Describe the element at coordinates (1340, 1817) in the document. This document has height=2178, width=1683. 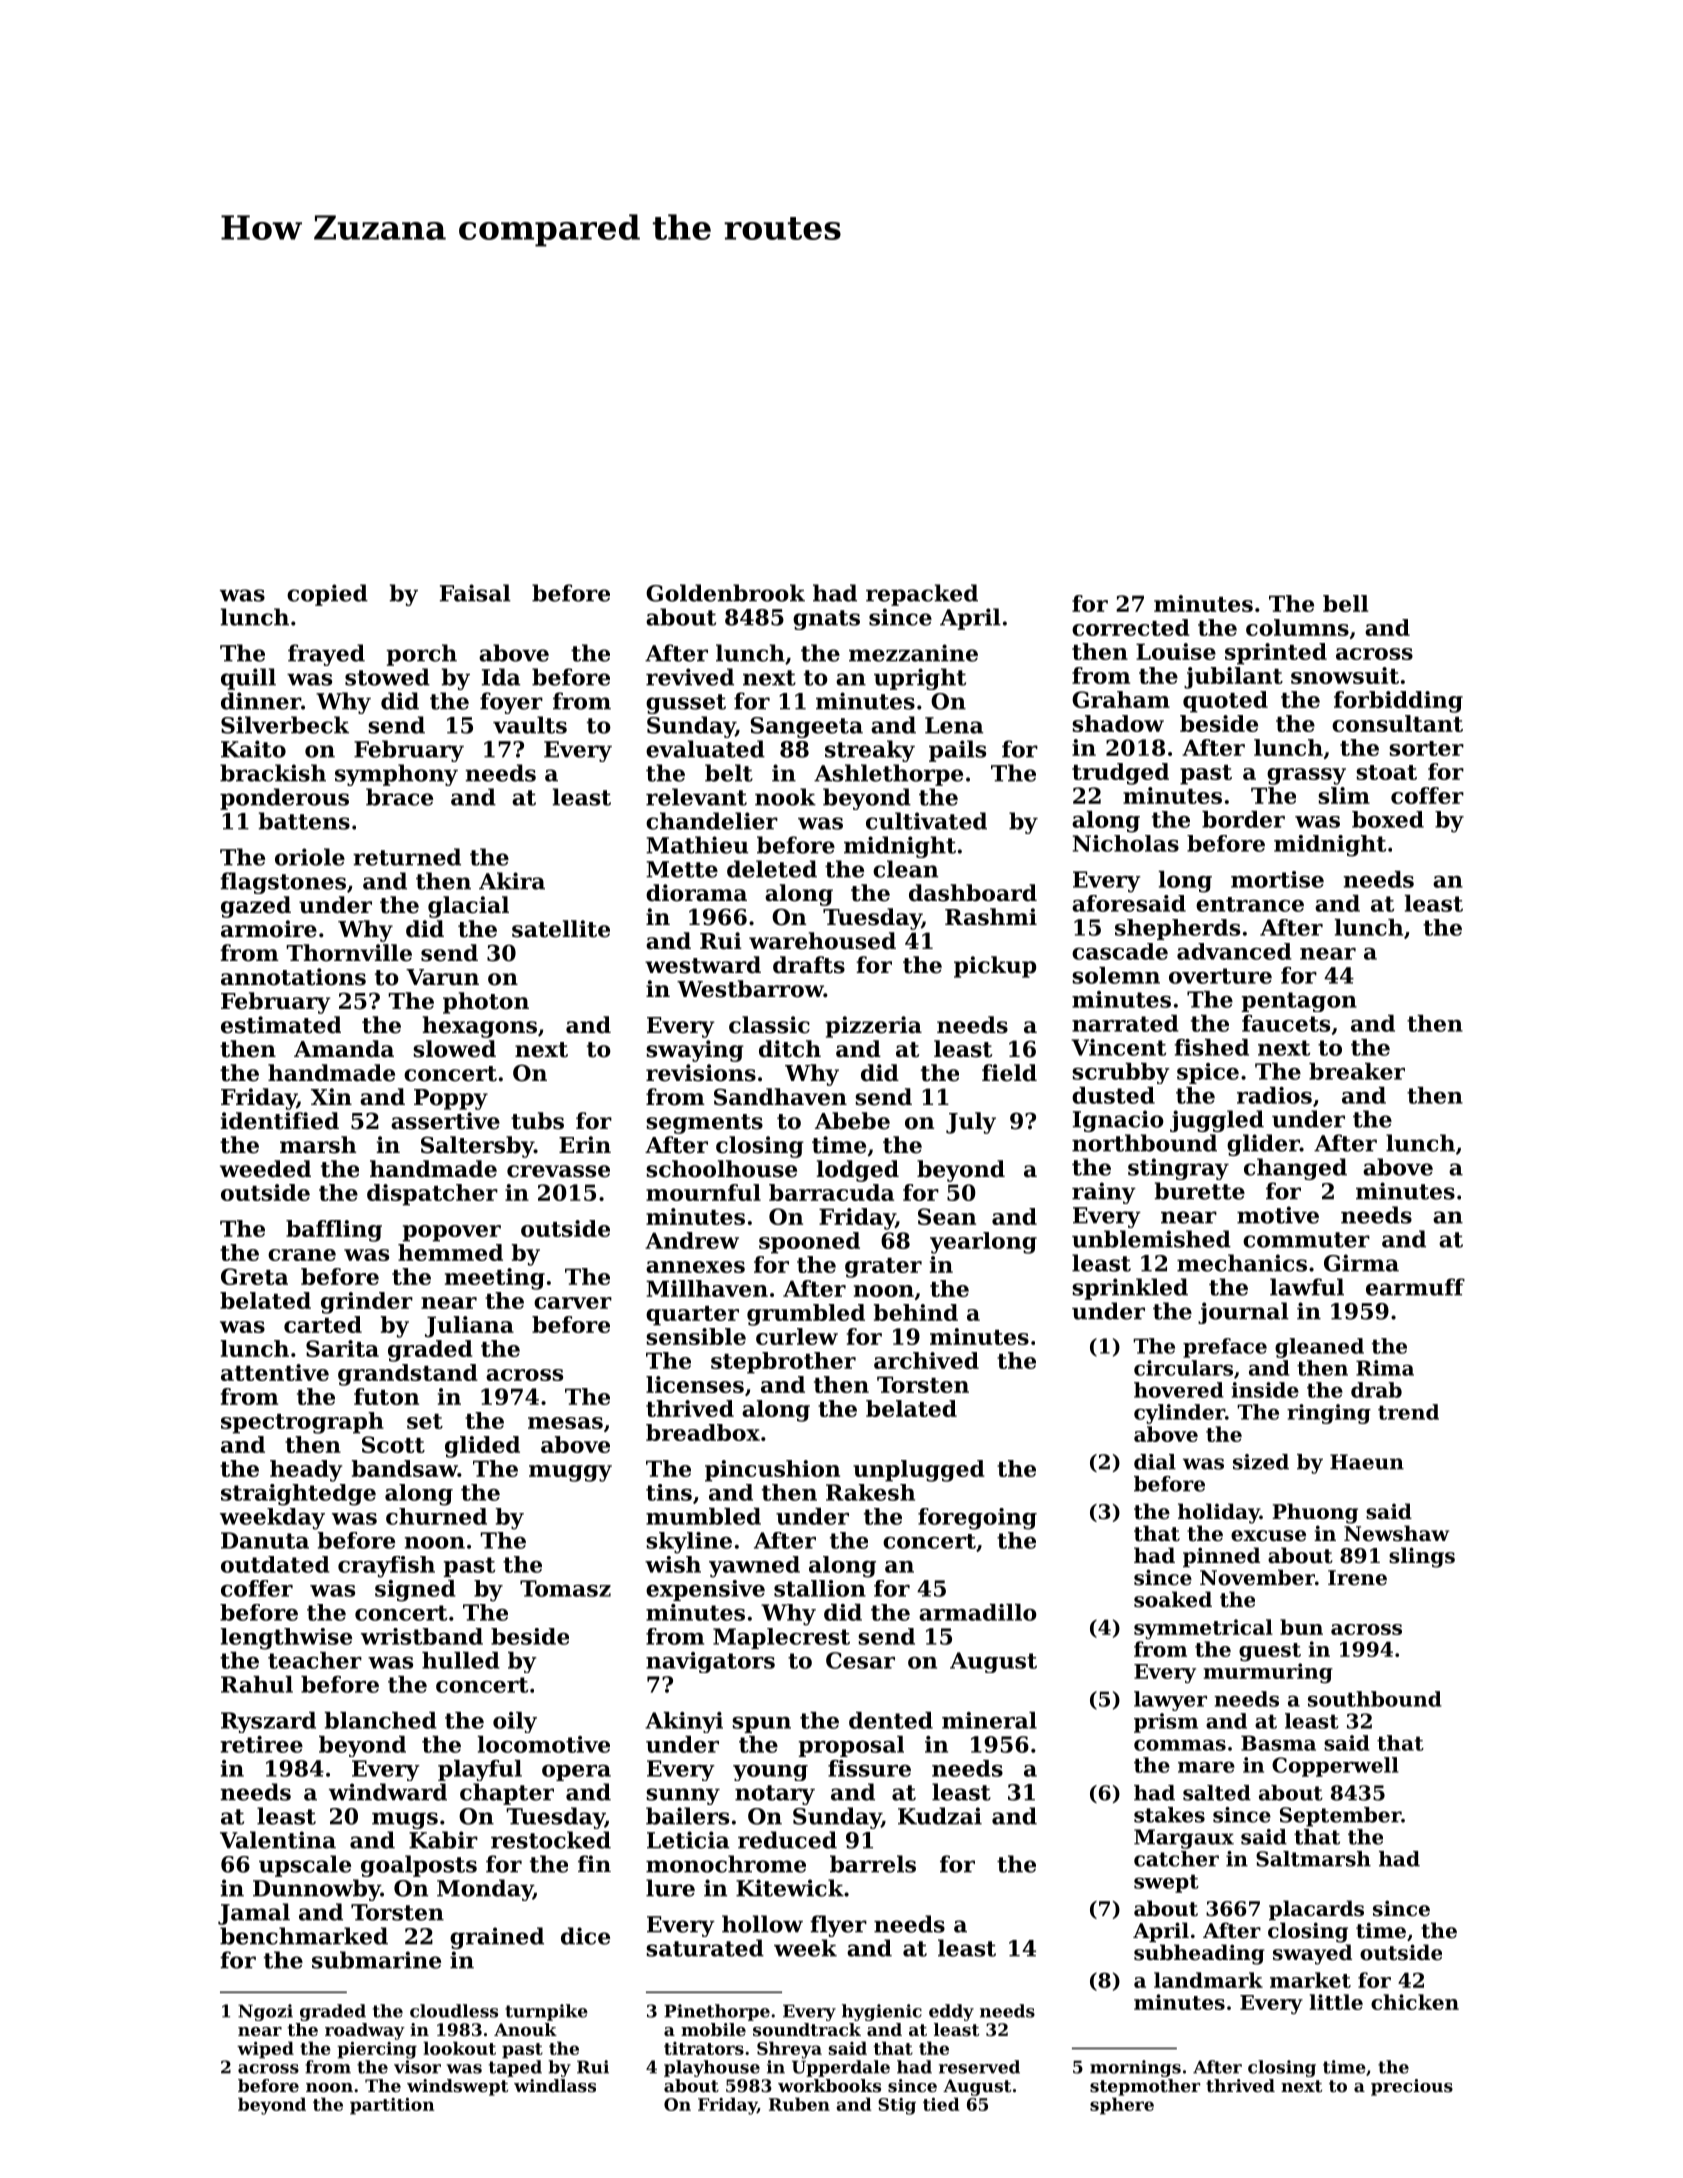
I see `September` at that location.
